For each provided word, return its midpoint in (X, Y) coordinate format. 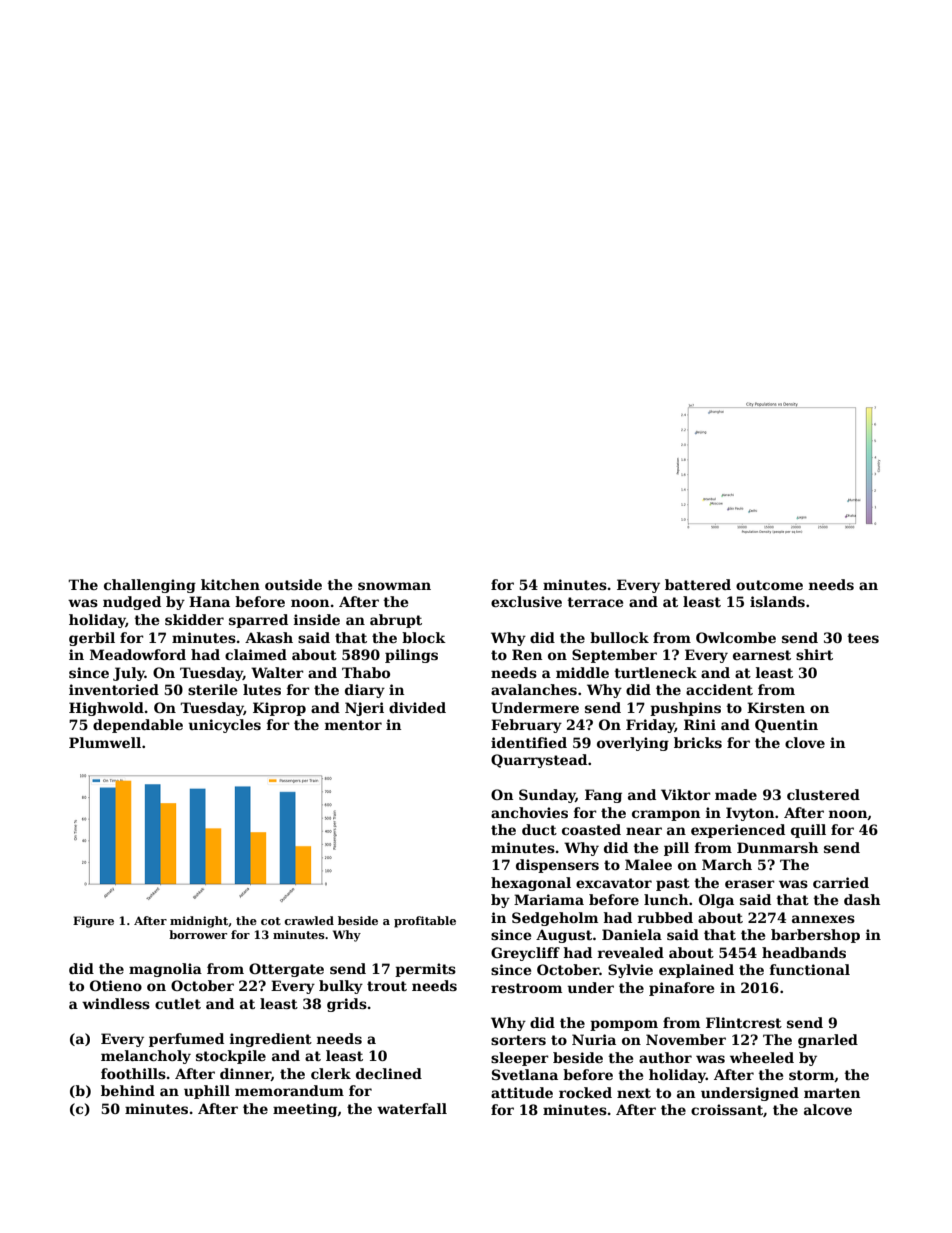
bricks (698, 742)
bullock (619, 637)
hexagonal (531, 884)
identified (529, 742)
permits (425, 970)
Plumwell (105, 742)
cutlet (178, 1003)
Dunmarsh (777, 847)
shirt (814, 654)
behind (128, 1090)
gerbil (92, 639)
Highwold (106, 709)
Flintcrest (744, 1022)
